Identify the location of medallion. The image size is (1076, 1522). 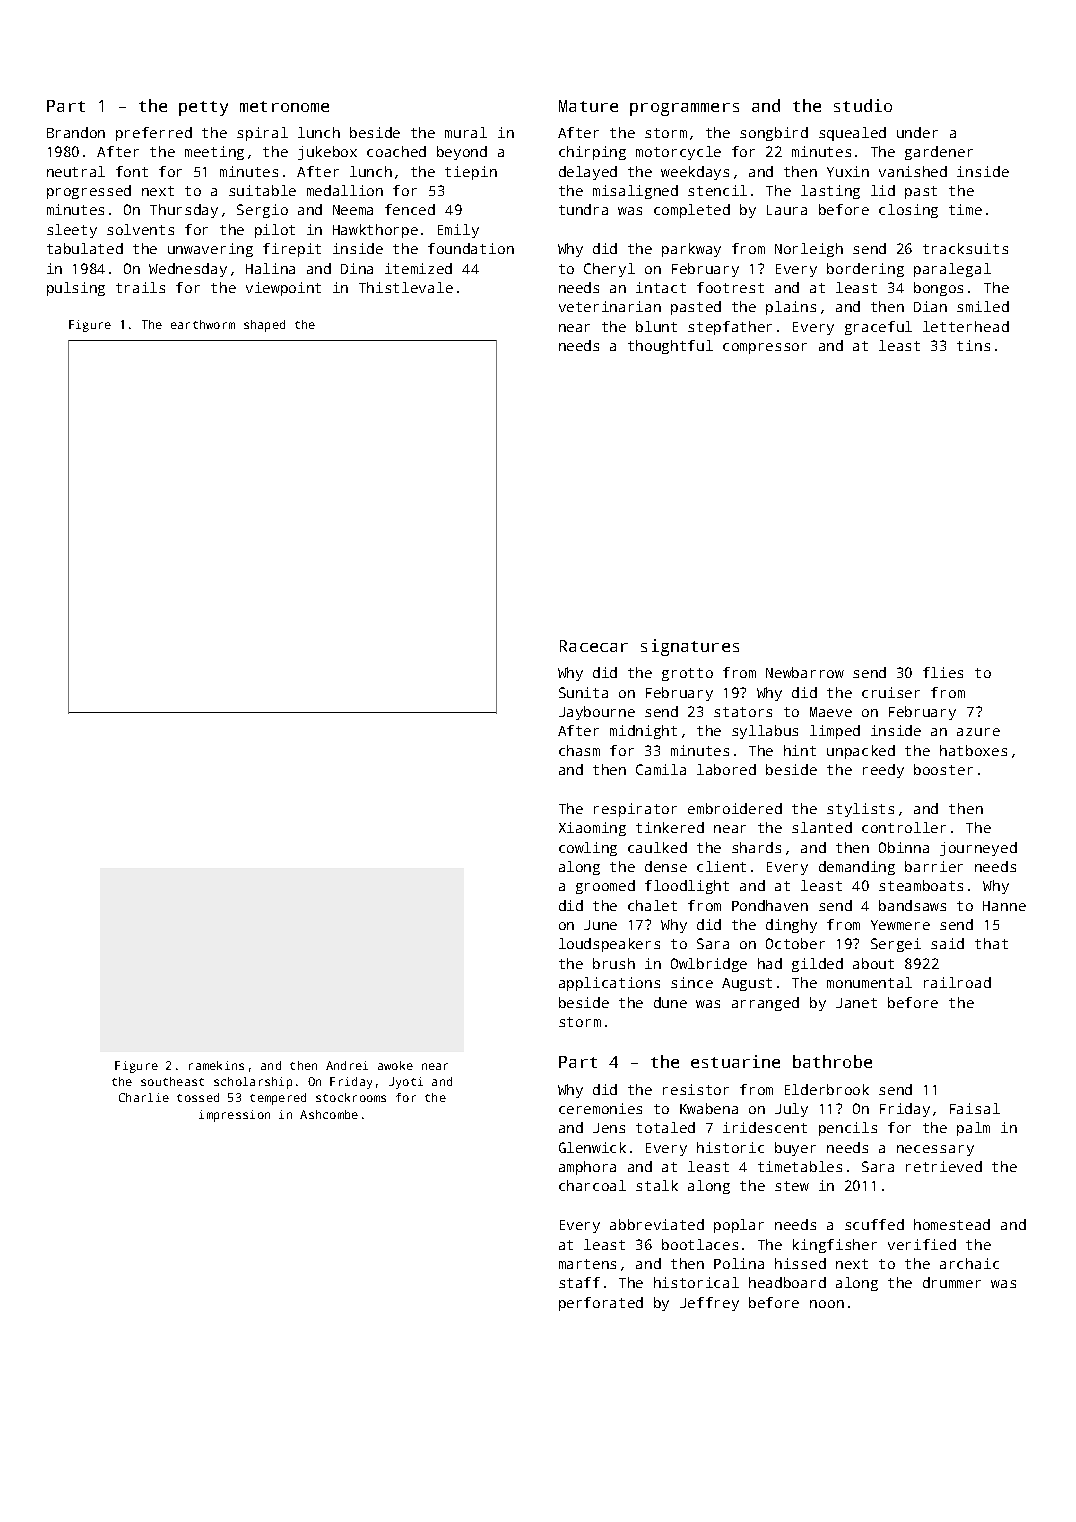
(345, 190).
